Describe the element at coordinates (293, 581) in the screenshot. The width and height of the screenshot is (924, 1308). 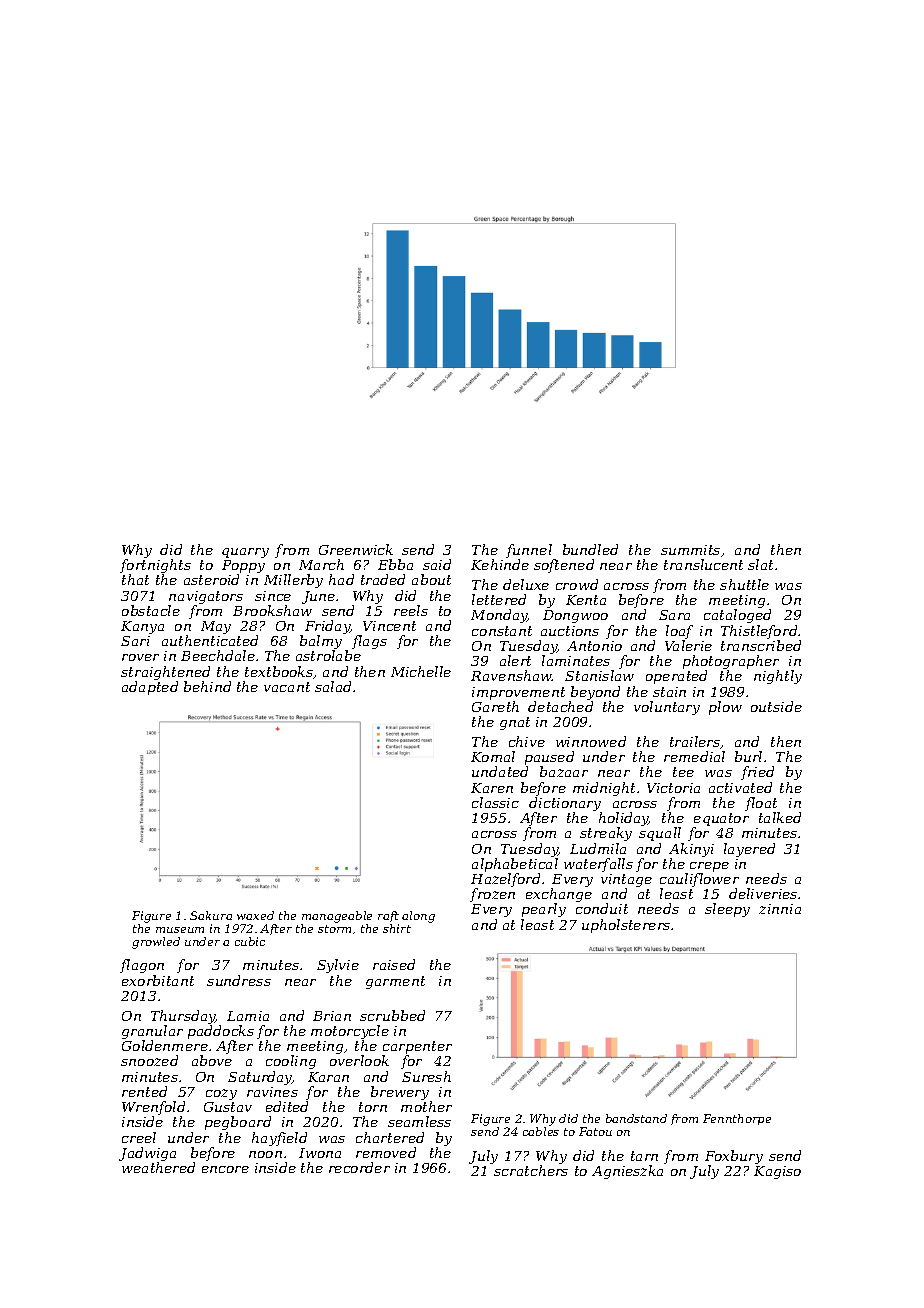
I see `Millerby` at that location.
